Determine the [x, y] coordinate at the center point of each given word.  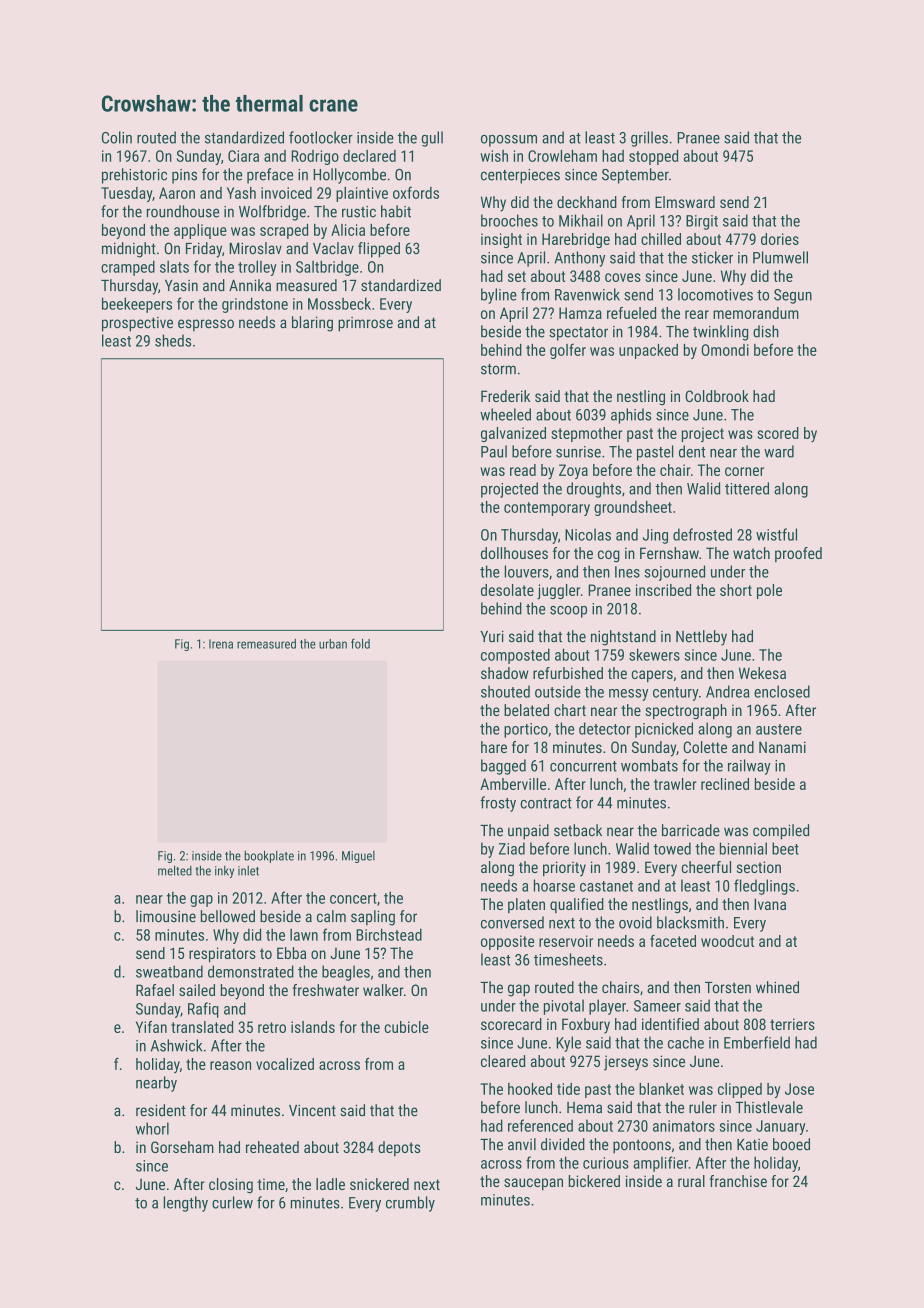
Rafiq [203, 1010]
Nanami [782, 747]
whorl [152, 1128]
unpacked [648, 351]
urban [333, 644]
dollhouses [514, 553]
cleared [503, 1061]
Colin [117, 137]
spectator [578, 334]
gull [432, 139]
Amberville [513, 784]
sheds [173, 340]
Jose [799, 1089]
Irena [221, 644]
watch [751, 553]
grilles [649, 139]
